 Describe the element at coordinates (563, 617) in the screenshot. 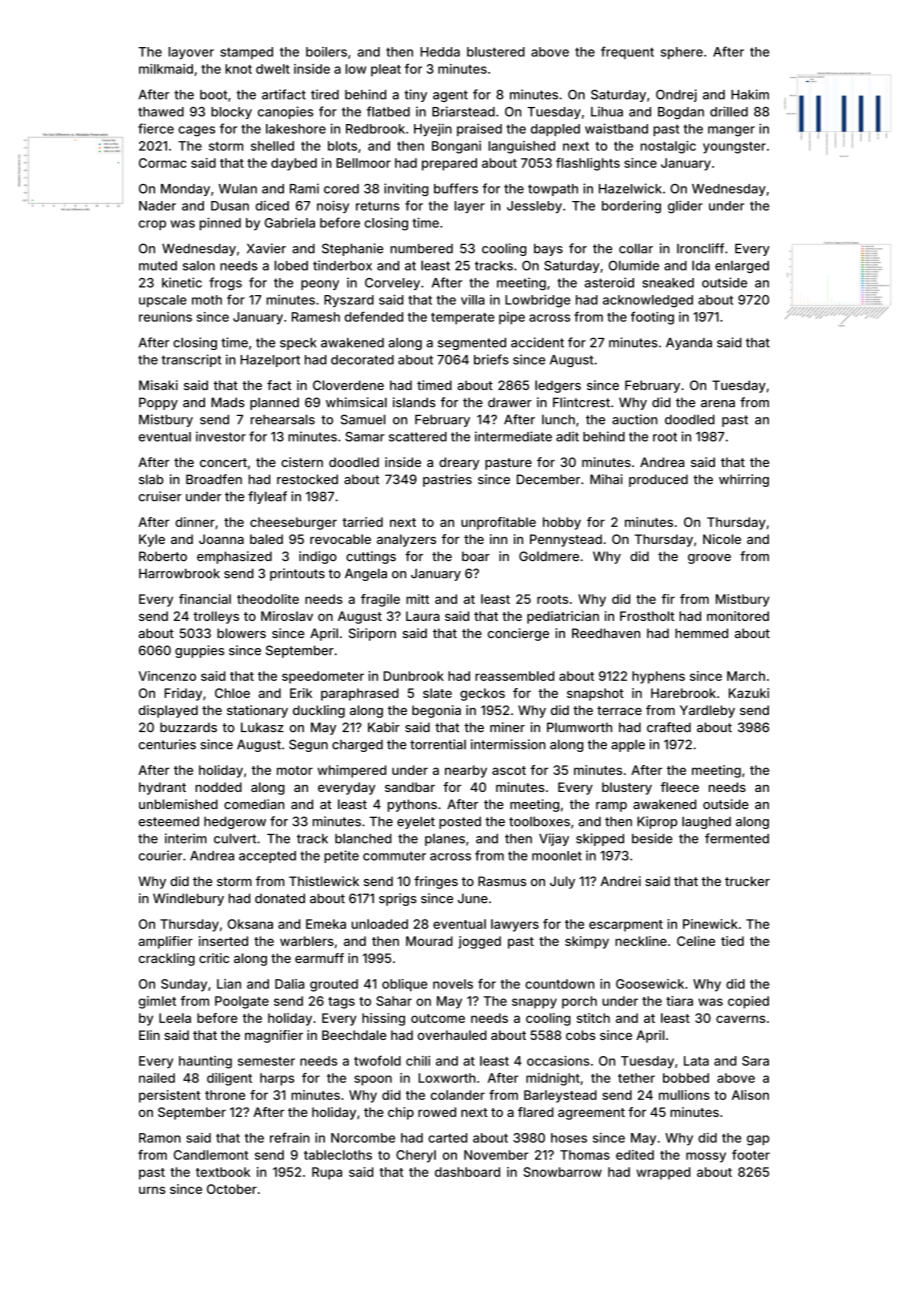

I see `pediatrician` at that location.
